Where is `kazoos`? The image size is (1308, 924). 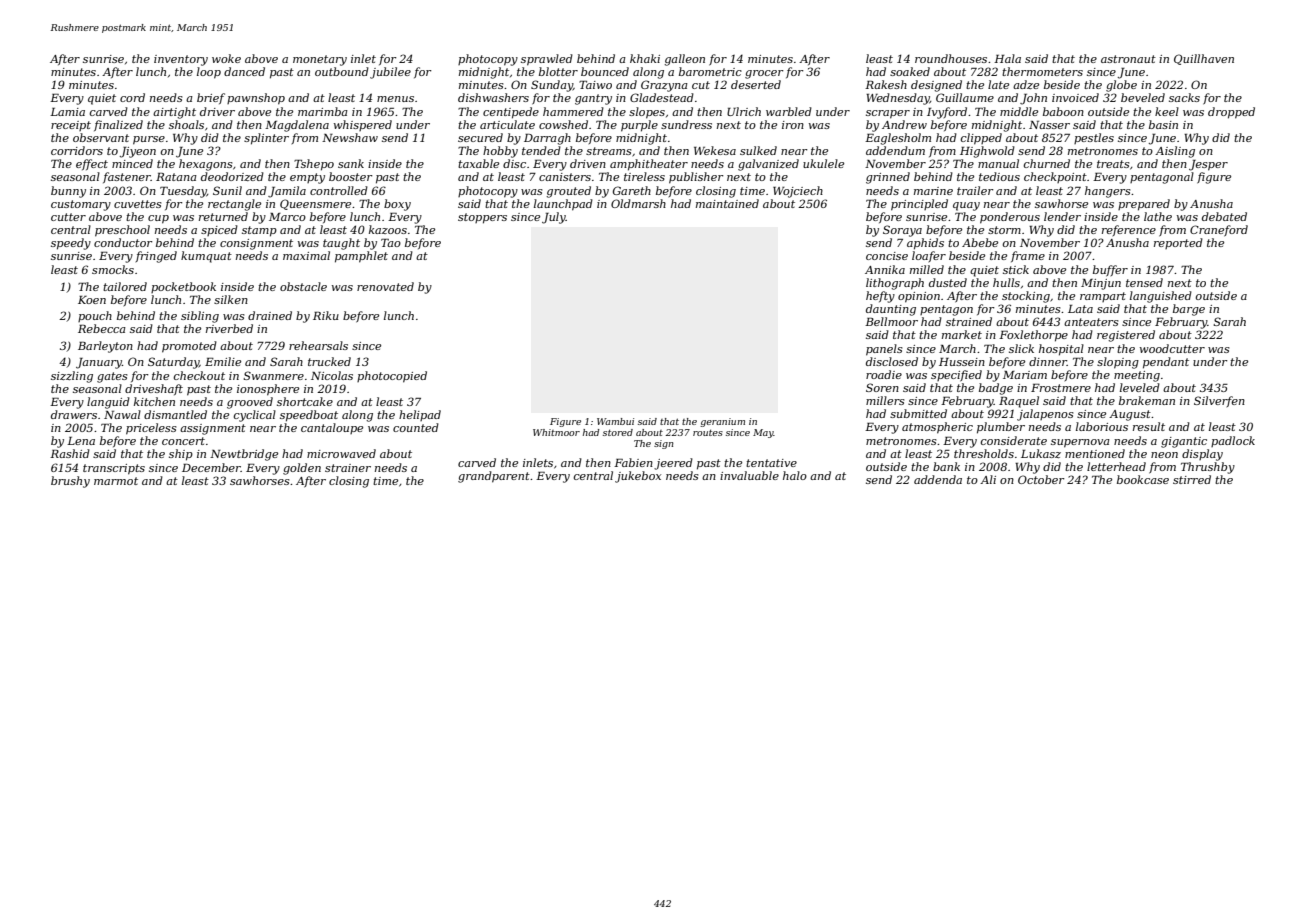
kazoos is located at coordinates (388, 229).
